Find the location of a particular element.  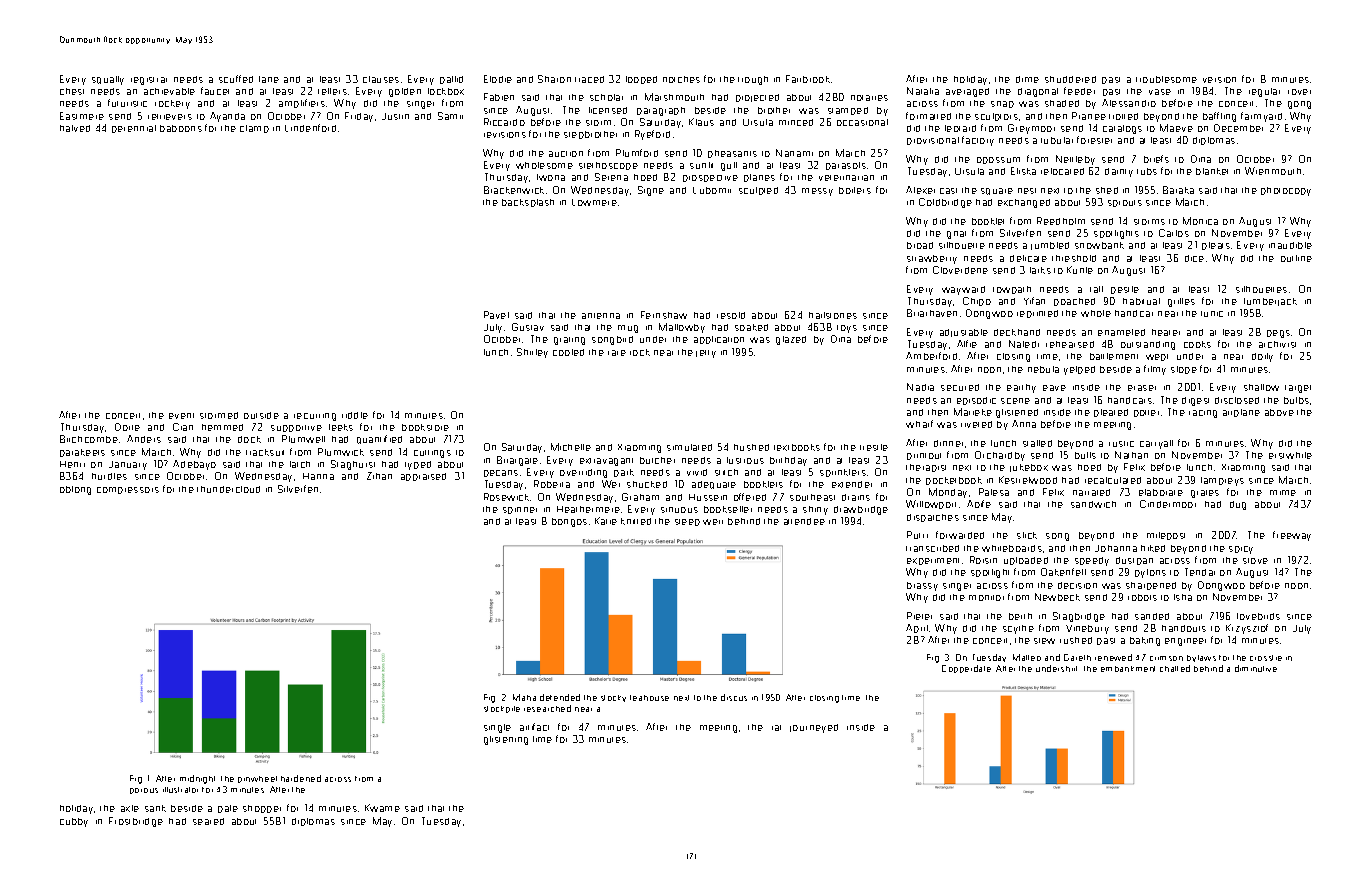

soaked is located at coordinates (751, 327).
